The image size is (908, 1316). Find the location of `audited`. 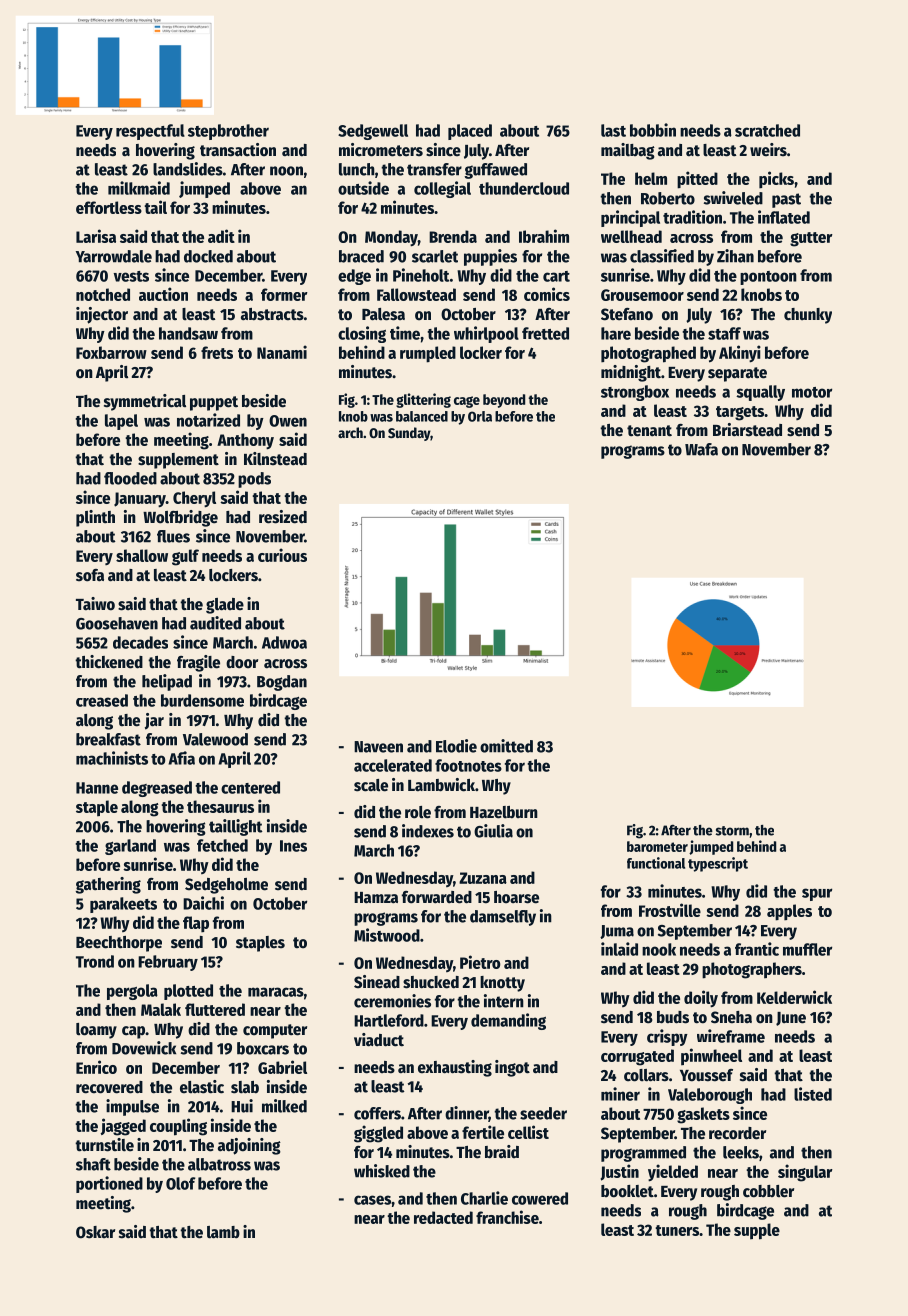

audited is located at coordinates (215, 623).
